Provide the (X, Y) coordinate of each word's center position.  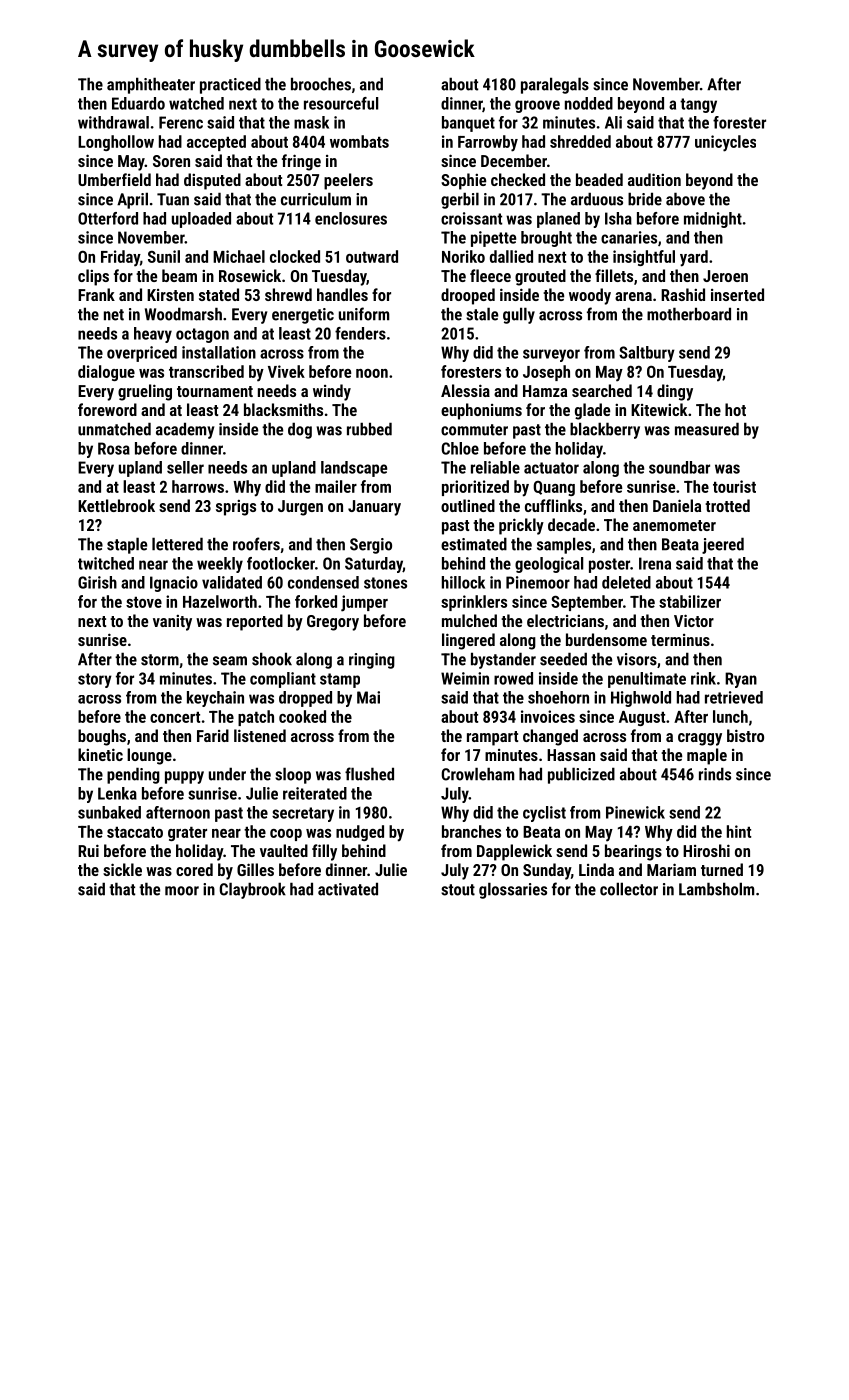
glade (592, 411)
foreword (107, 409)
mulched (469, 620)
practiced (230, 85)
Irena (655, 563)
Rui (88, 850)
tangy (698, 105)
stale (482, 314)
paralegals (555, 85)
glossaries (513, 890)
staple (127, 545)
